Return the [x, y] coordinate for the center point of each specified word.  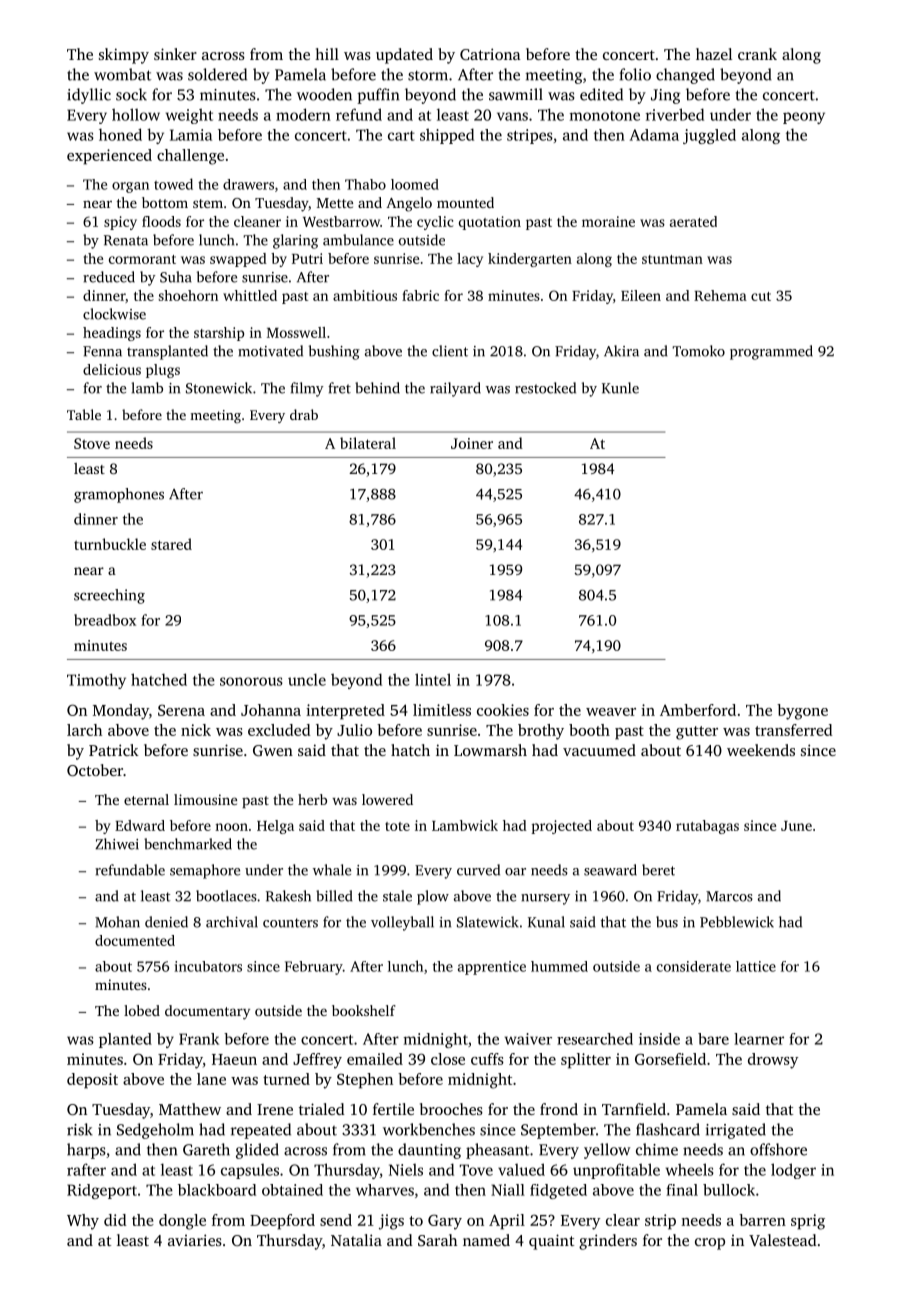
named [486, 1240]
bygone [802, 712]
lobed [142, 1010]
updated [404, 56]
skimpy [124, 56]
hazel [714, 54]
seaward [610, 870]
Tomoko [698, 351]
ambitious [365, 295]
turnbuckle [110, 544]
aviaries [195, 1240]
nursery [545, 899]
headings [112, 334]
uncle [307, 679]
